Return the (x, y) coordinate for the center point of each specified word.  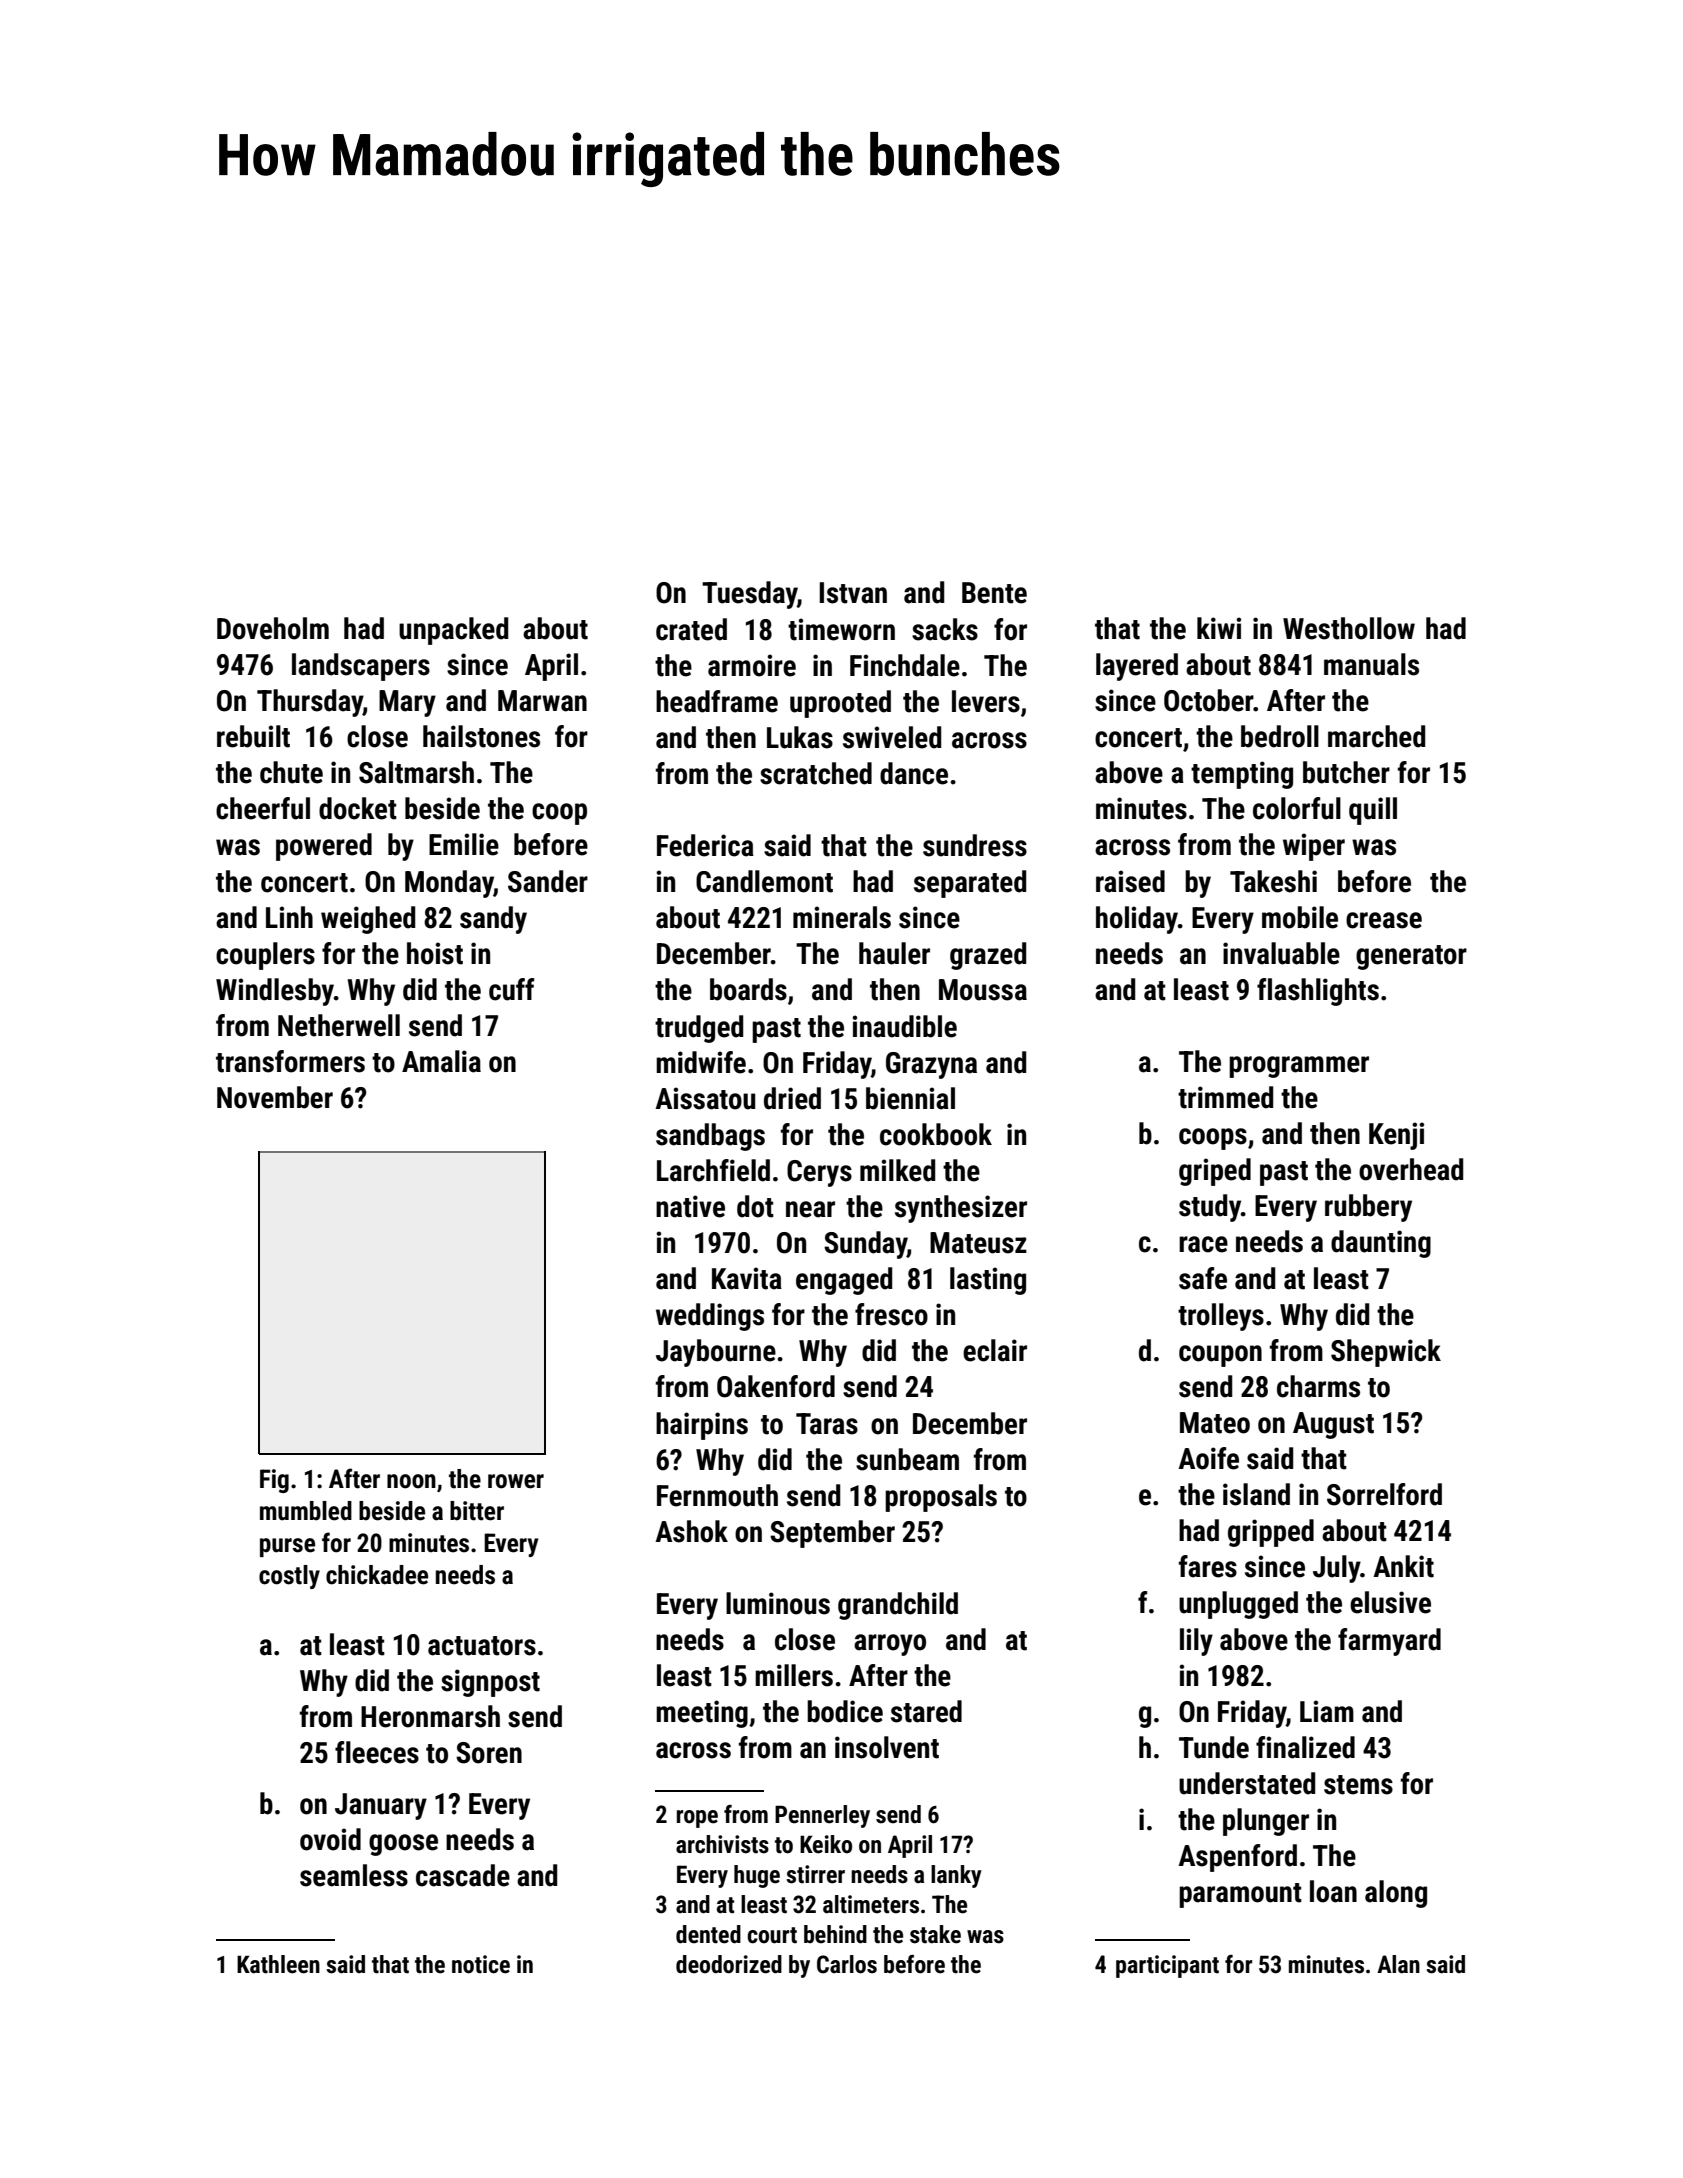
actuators (482, 1646)
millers (794, 1675)
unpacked (453, 631)
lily (1196, 1642)
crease (1384, 920)
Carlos (847, 1964)
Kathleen (278, 1964)
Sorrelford (1384, 1494)
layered (1137, 667)
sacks (945, 629)
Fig (274, 1481)
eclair (995, 1350)
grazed (988, 956)
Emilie (464, 844)
